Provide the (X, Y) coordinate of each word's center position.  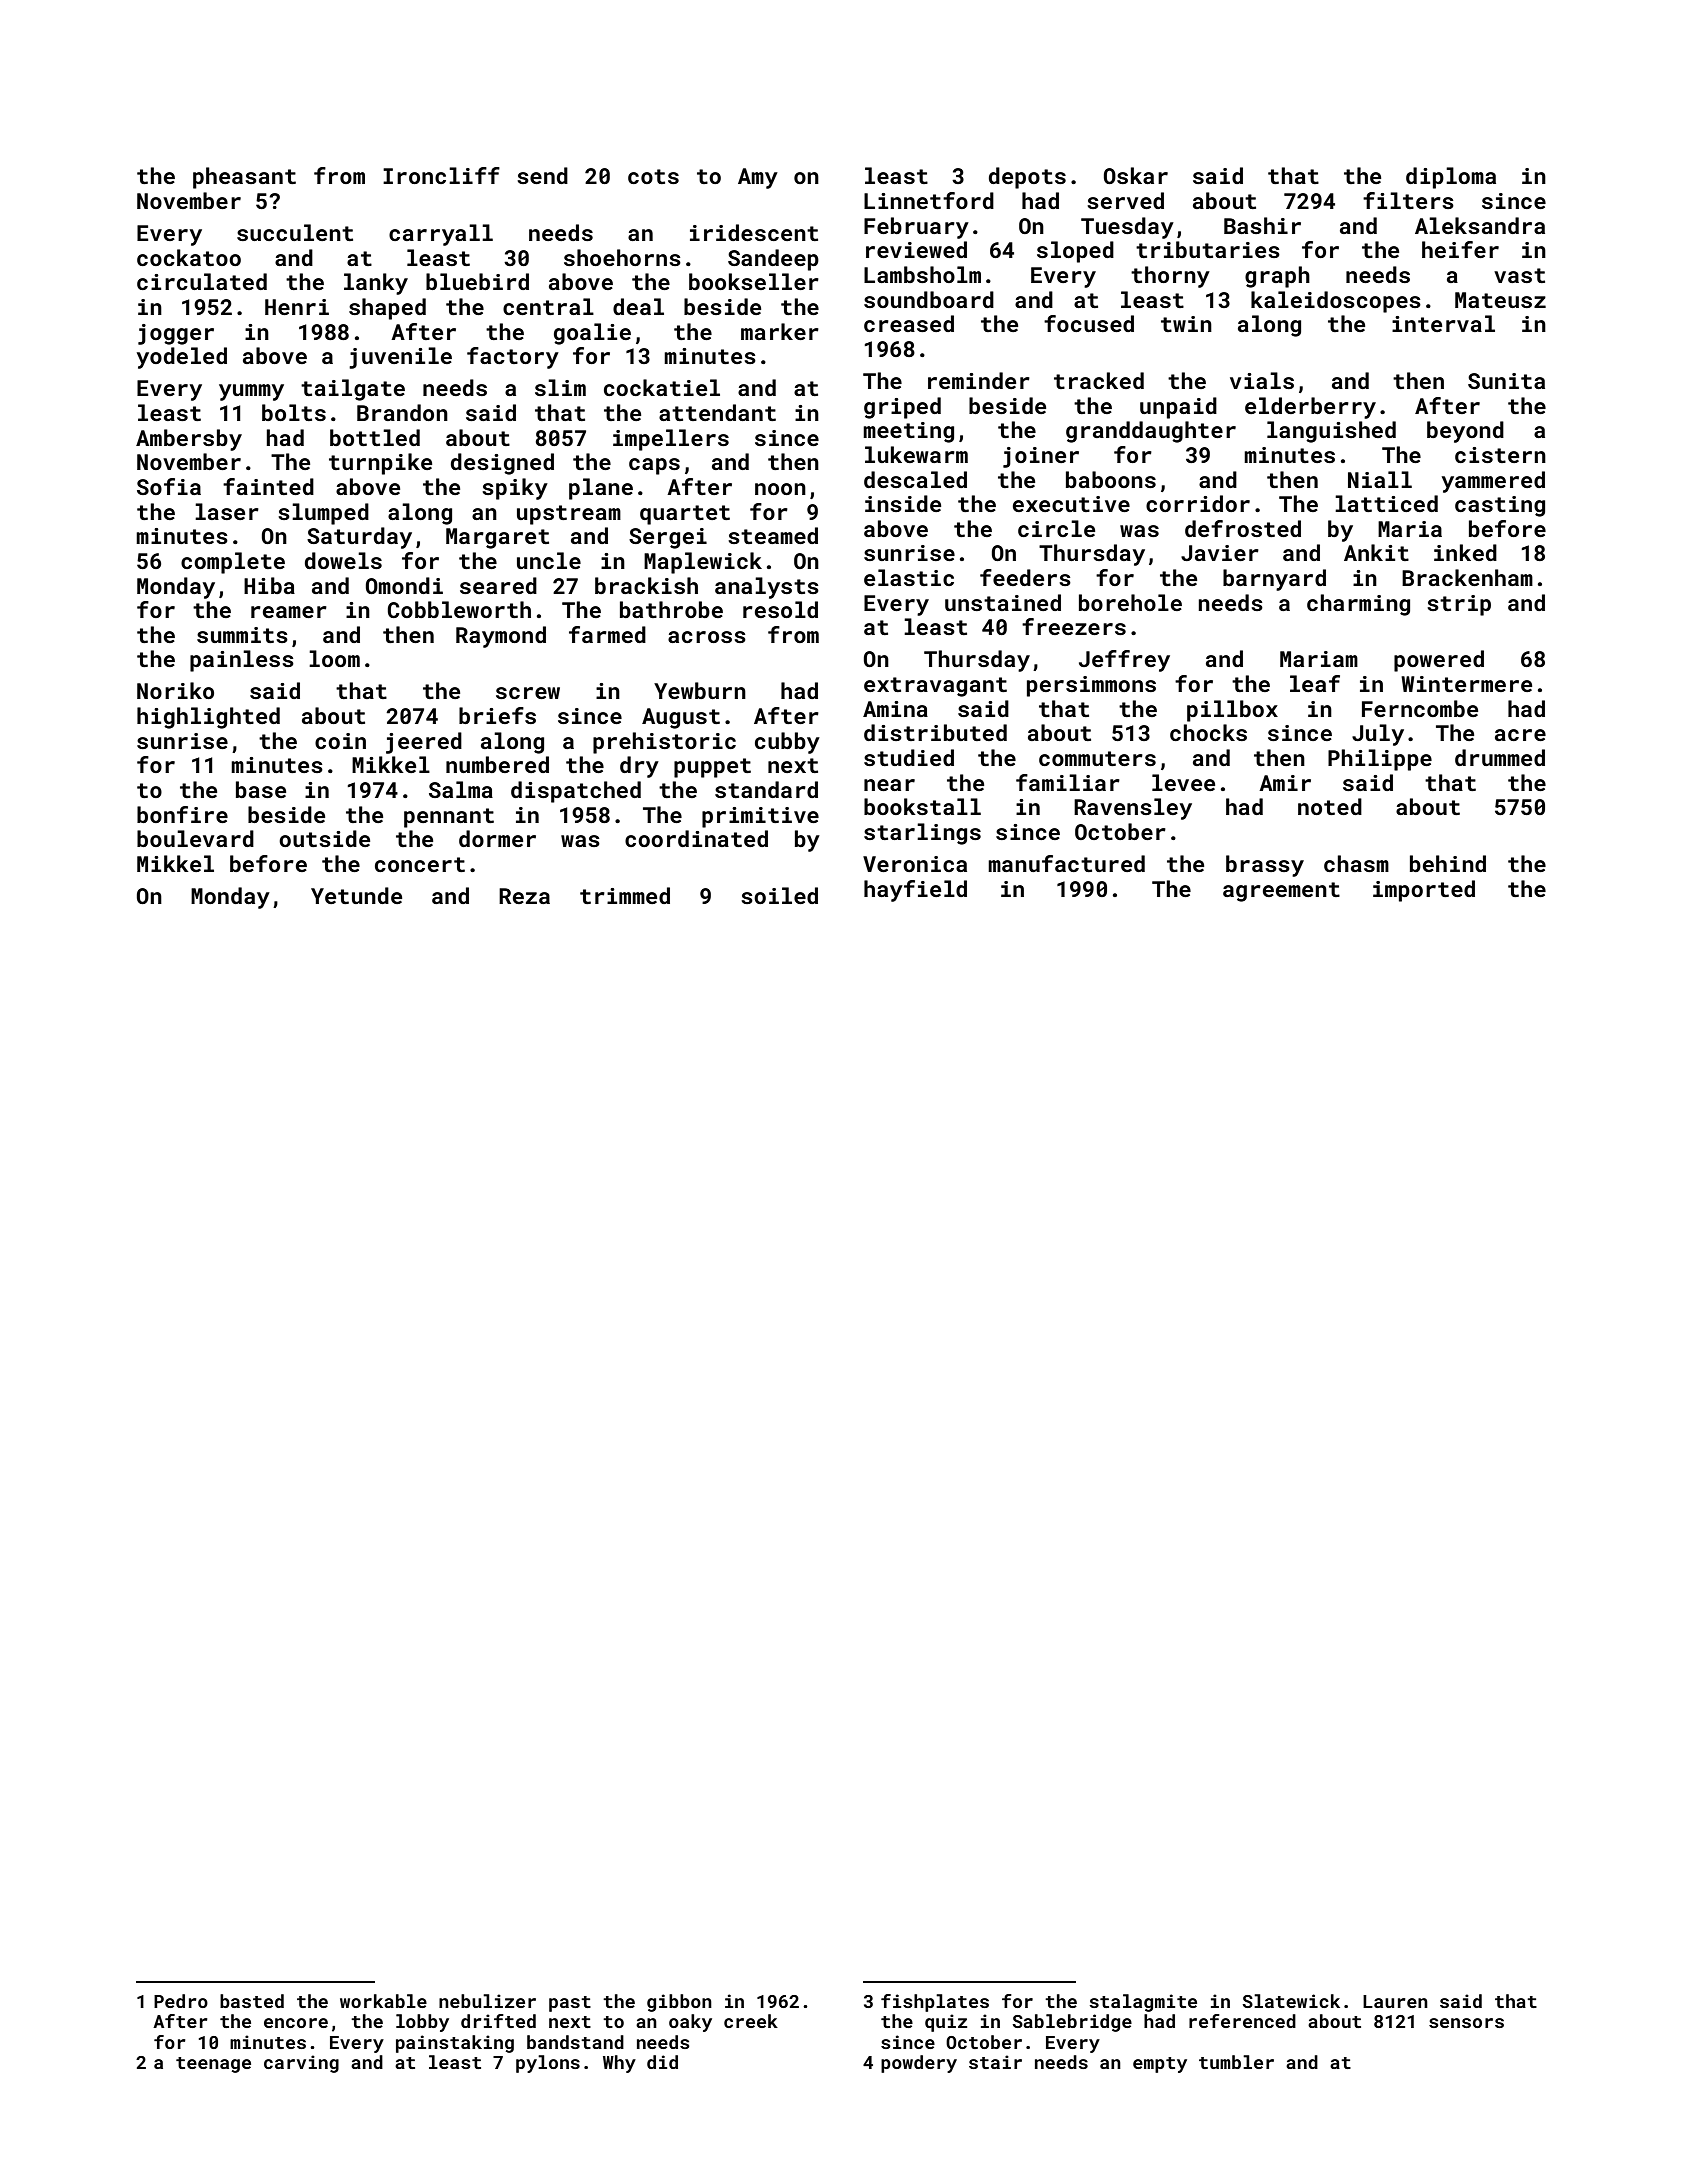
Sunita (1506, 381)
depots (1027, 178)
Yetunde (356, 895)
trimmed (625, 895)
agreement (1281, 892)
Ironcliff (441, 175)
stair (995, 2062)
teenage (213, 2065)
